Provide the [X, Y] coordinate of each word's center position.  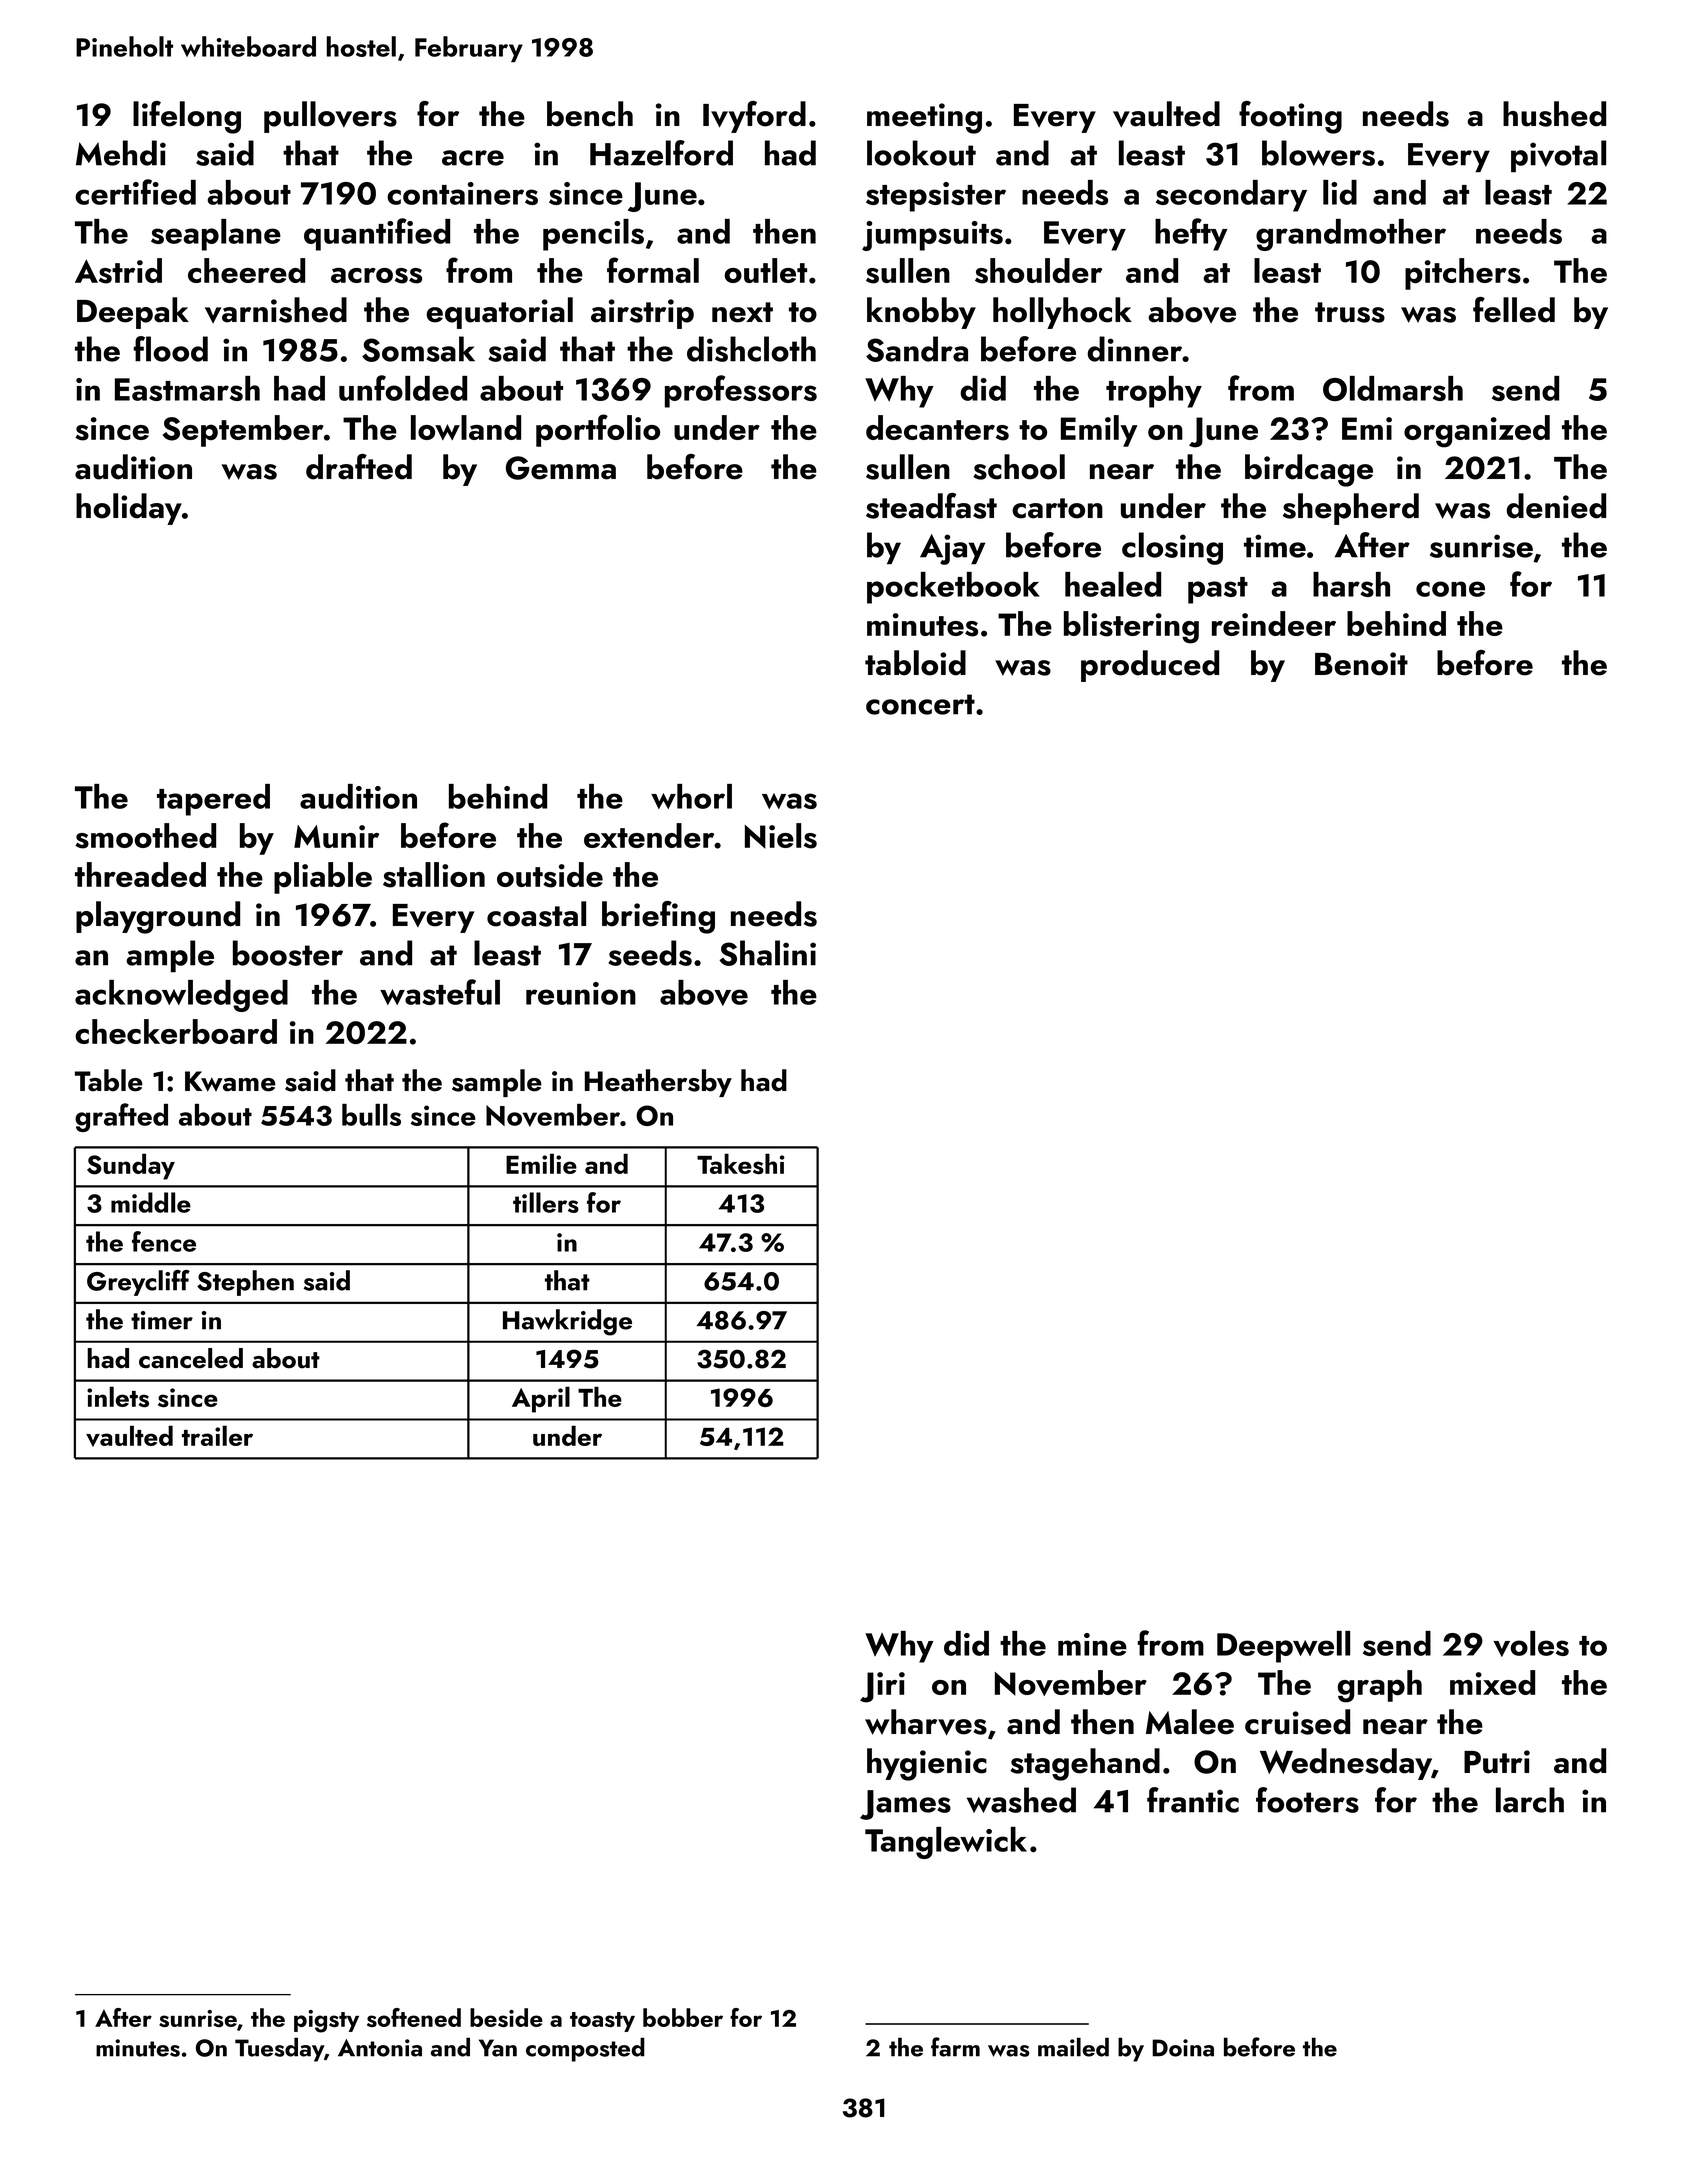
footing [1290, 117]
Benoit [1361, 664]
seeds [650, 953]
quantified [377, 234]
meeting [924, 118]
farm [955, 2047]
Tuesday [279, 2049]
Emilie [541, 1163]
